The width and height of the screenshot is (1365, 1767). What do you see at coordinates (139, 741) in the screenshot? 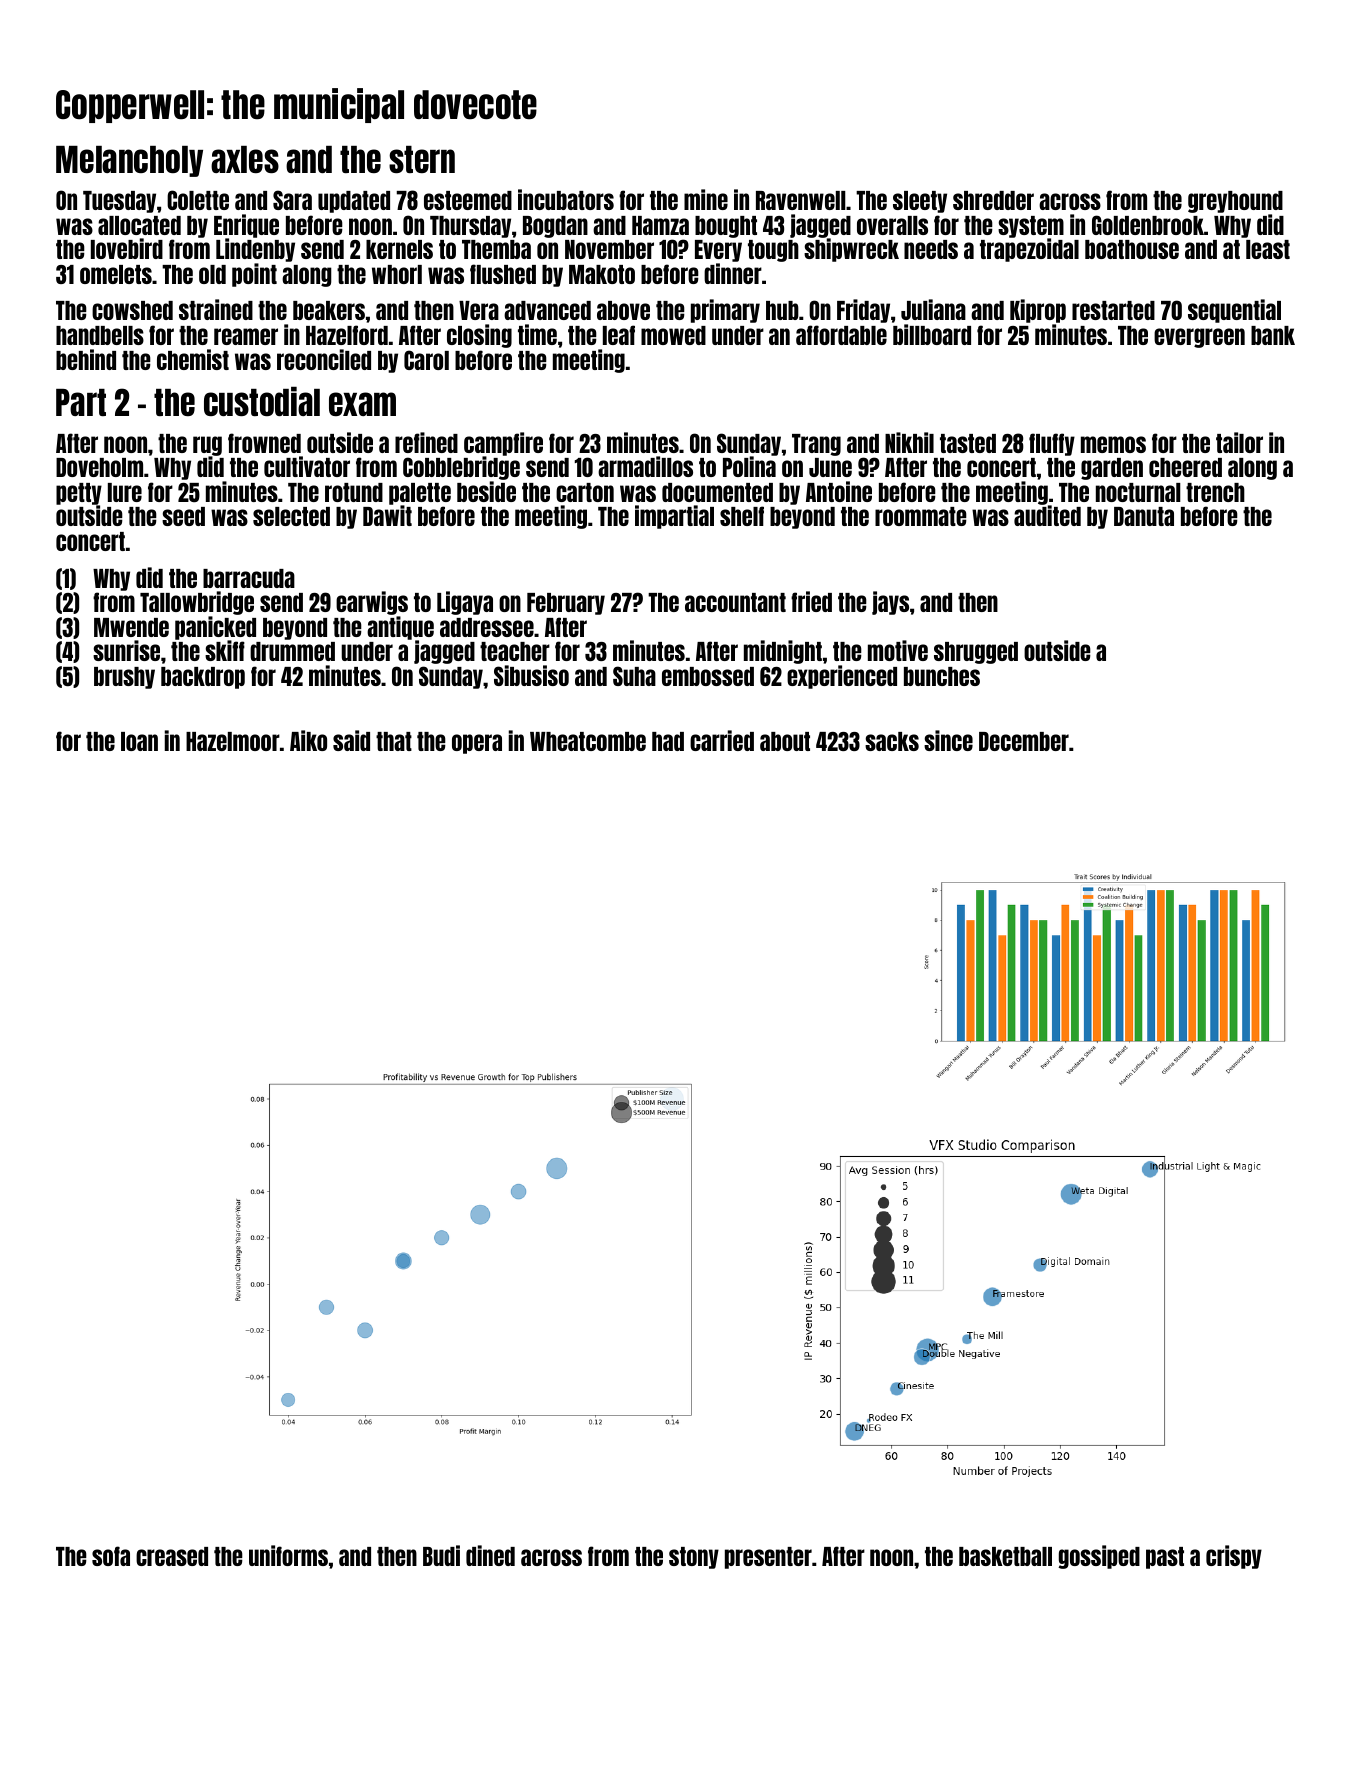
I see `loan` at bounding box center [139, 741].
